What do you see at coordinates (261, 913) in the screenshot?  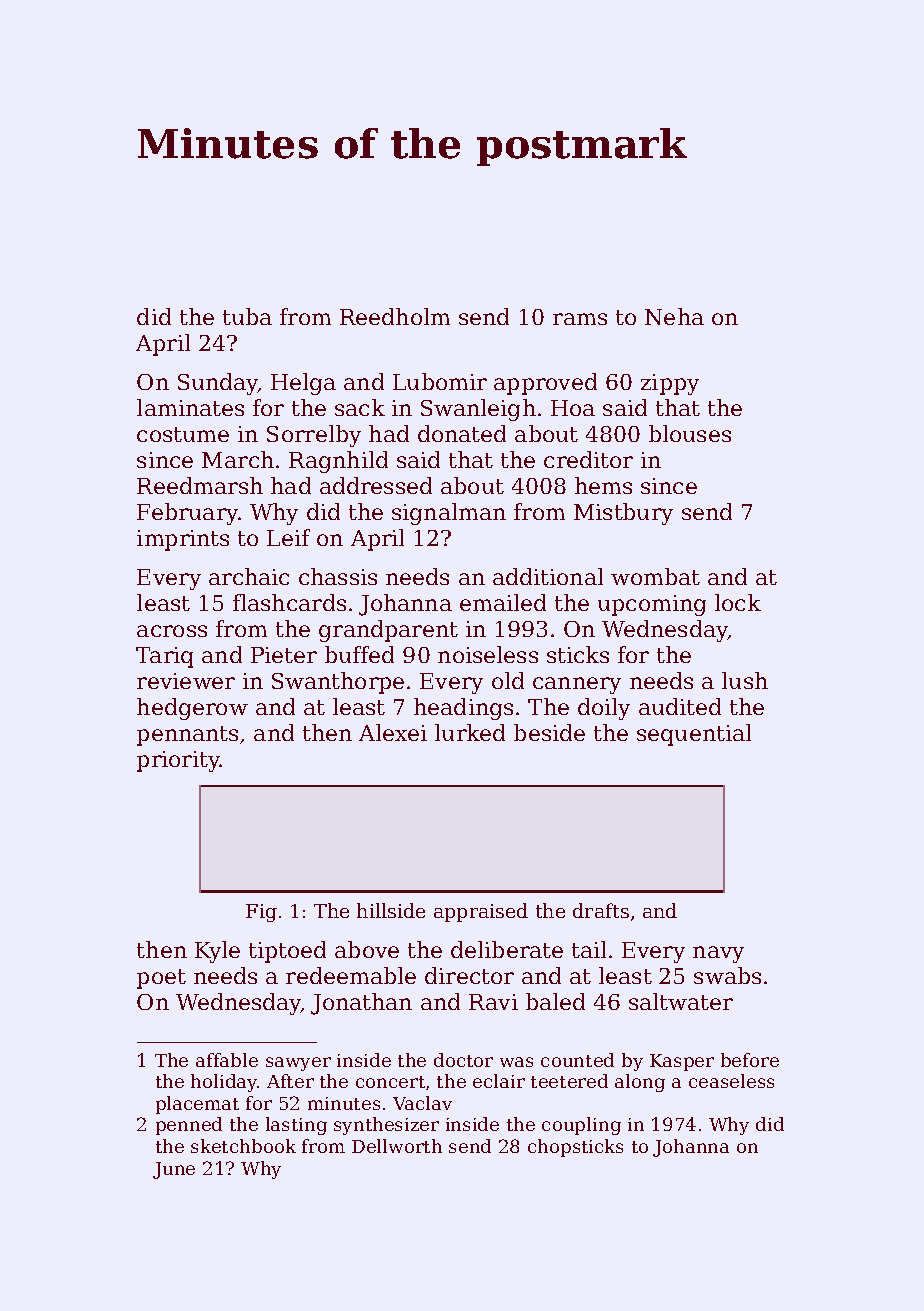 I see `Fig` at bounding box center [261, 913].
